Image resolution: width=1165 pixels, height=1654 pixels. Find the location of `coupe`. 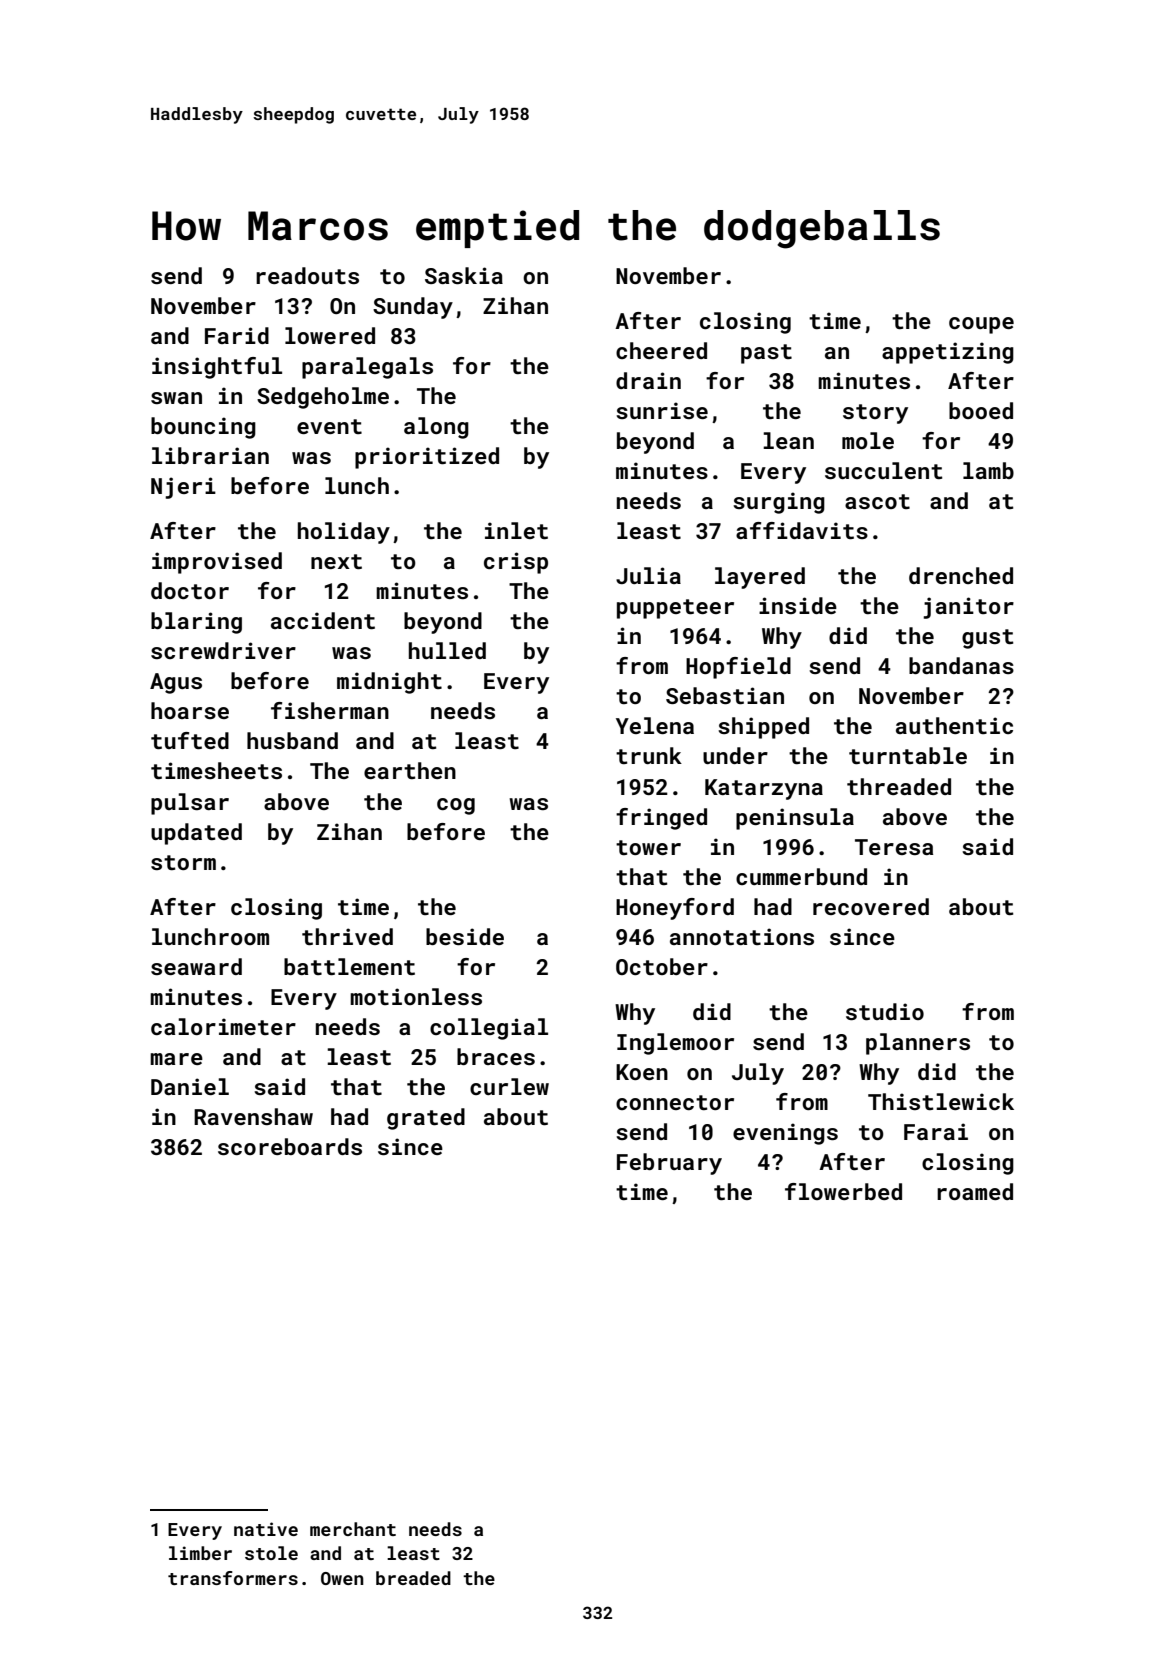

coupe is located at coordinates (981, 325).
